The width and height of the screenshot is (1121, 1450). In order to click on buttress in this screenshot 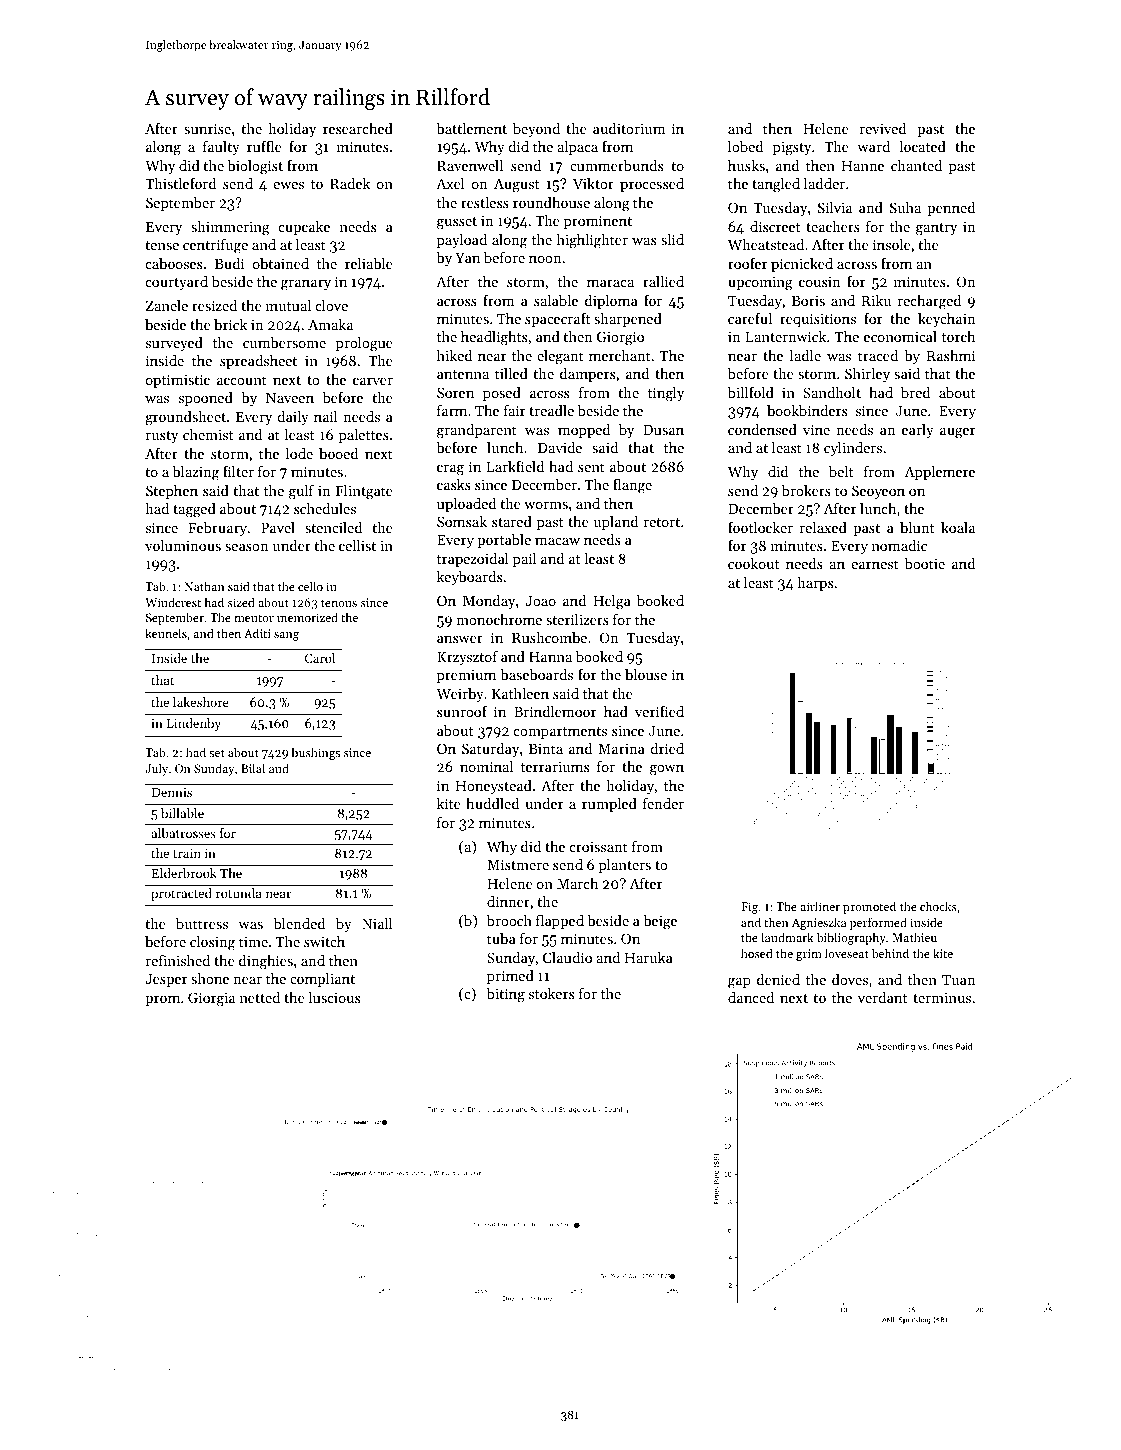, I will do `click(202, 923)`.
